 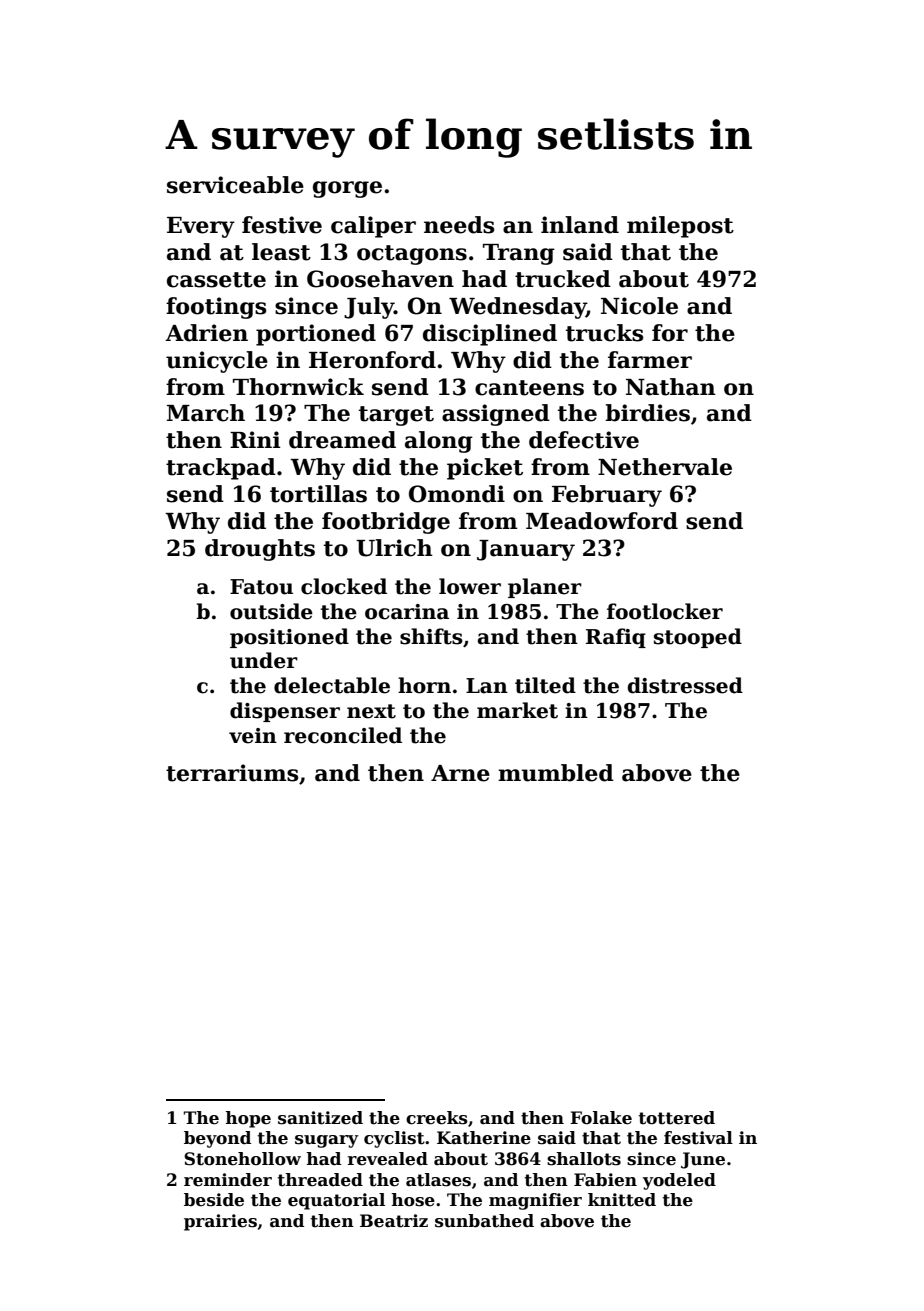 I want to click on Rini, so click(x=255, y=439).
